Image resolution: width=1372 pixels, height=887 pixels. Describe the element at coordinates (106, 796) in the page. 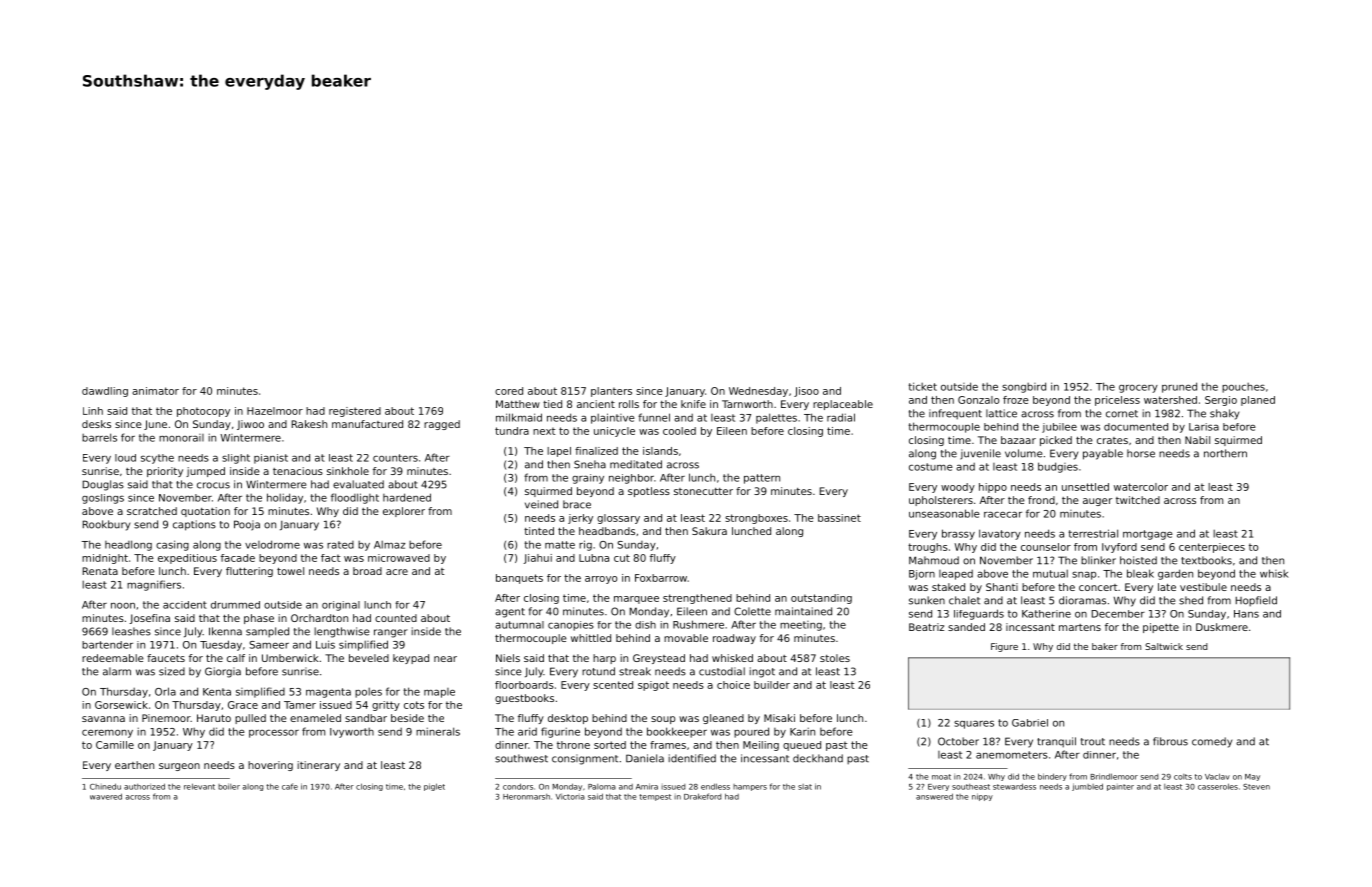

I see `wavered` at that location.
